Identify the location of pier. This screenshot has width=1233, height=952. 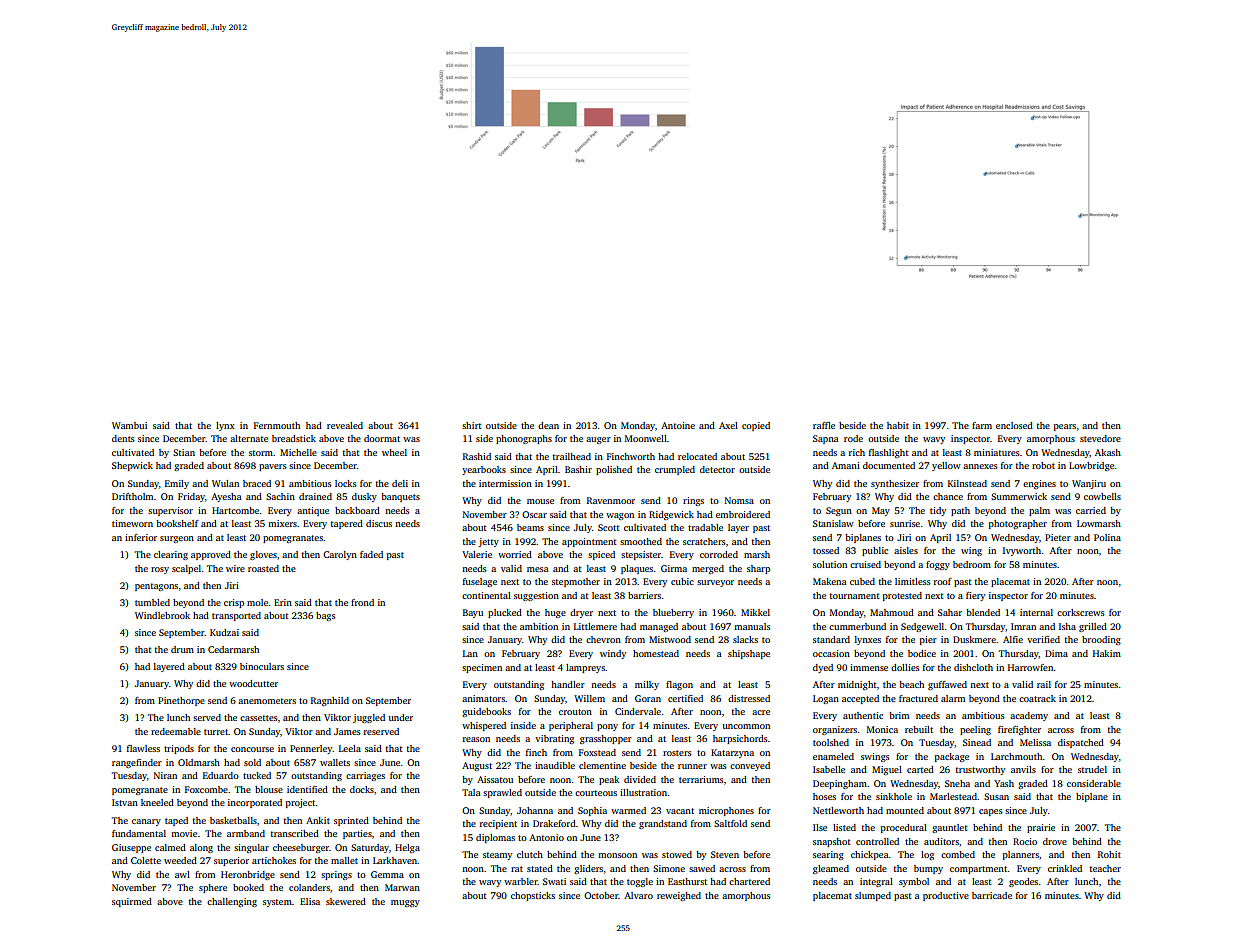
(928, 640).
